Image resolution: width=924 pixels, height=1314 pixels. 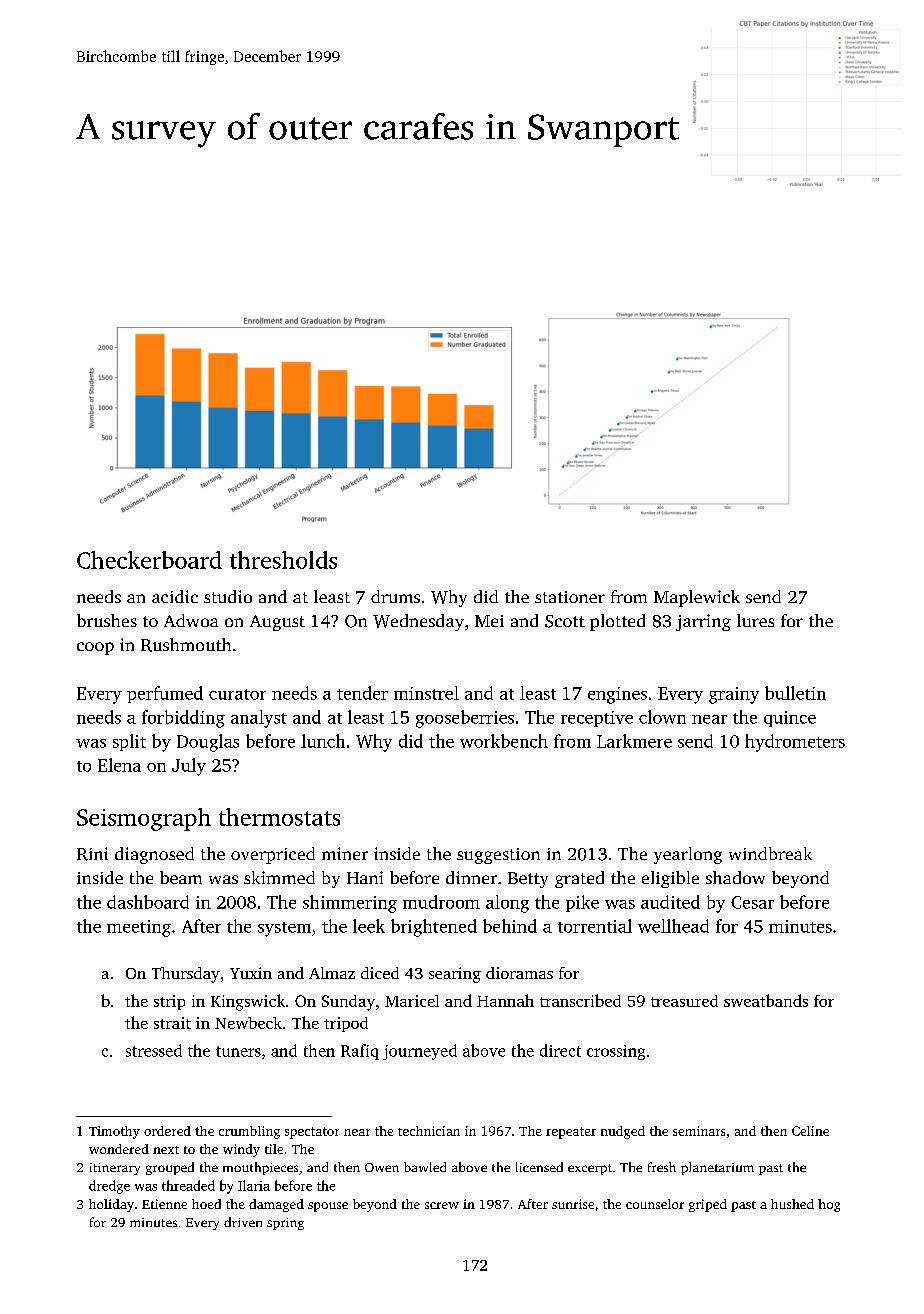 I want to click on sweatbands, so click(x=766, y=1000).
